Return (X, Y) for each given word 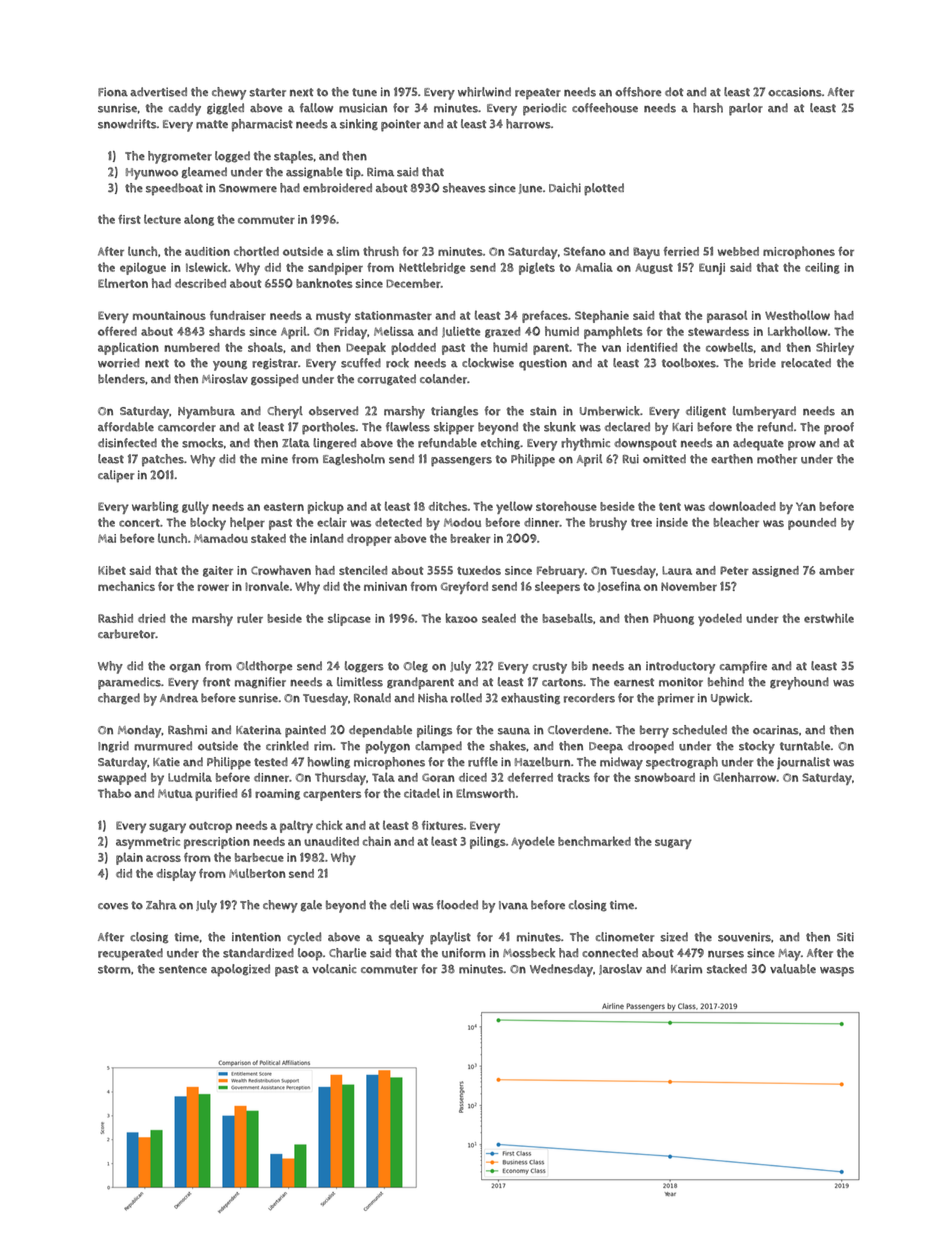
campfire (743, 667)
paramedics (129, 683)
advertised (158, 92)
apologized (240, 970)
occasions (795, 92)
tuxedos (479, 570)
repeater (538, 94)
